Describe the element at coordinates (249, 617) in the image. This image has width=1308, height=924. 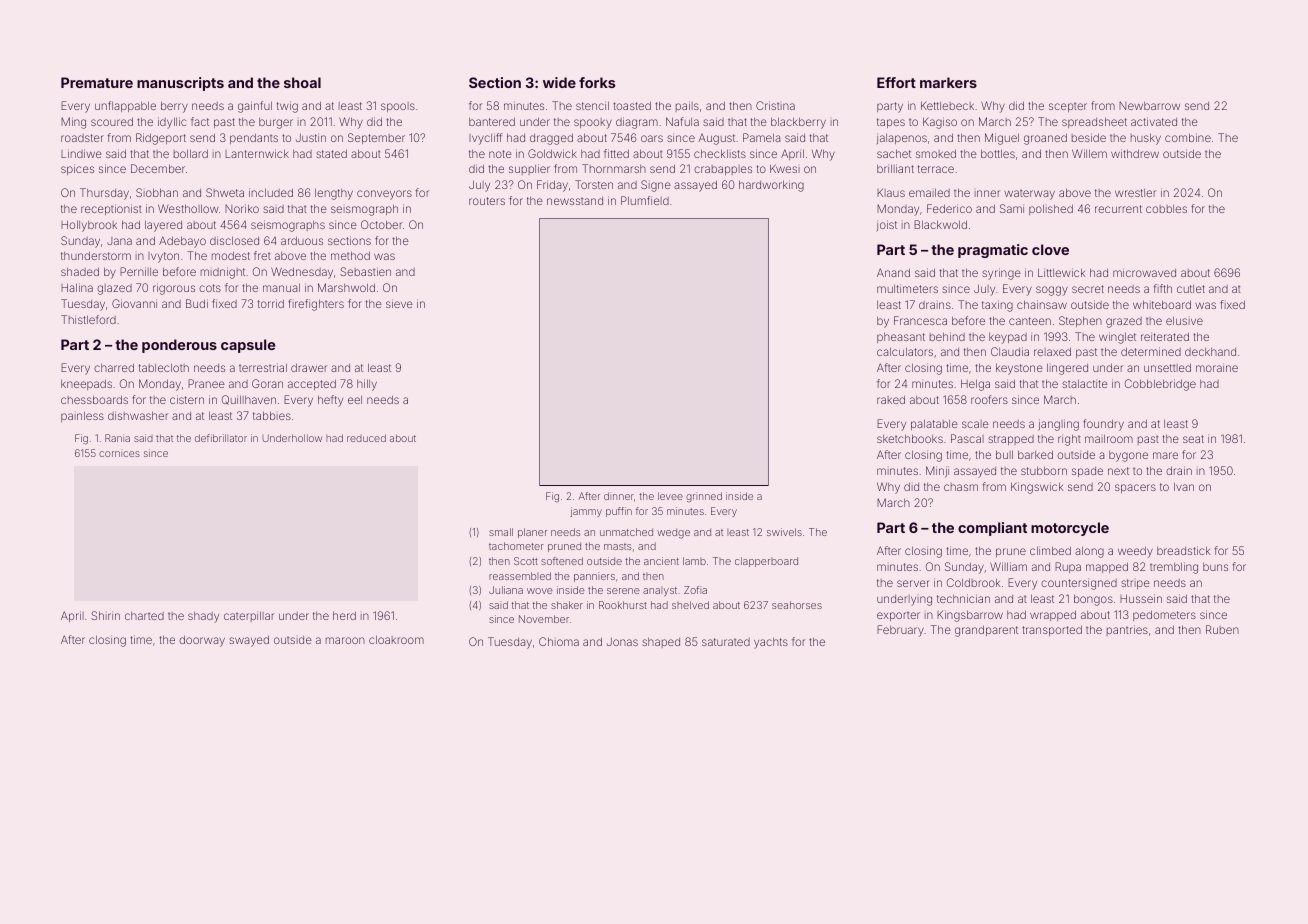
I see `caterpillar` at that location.
